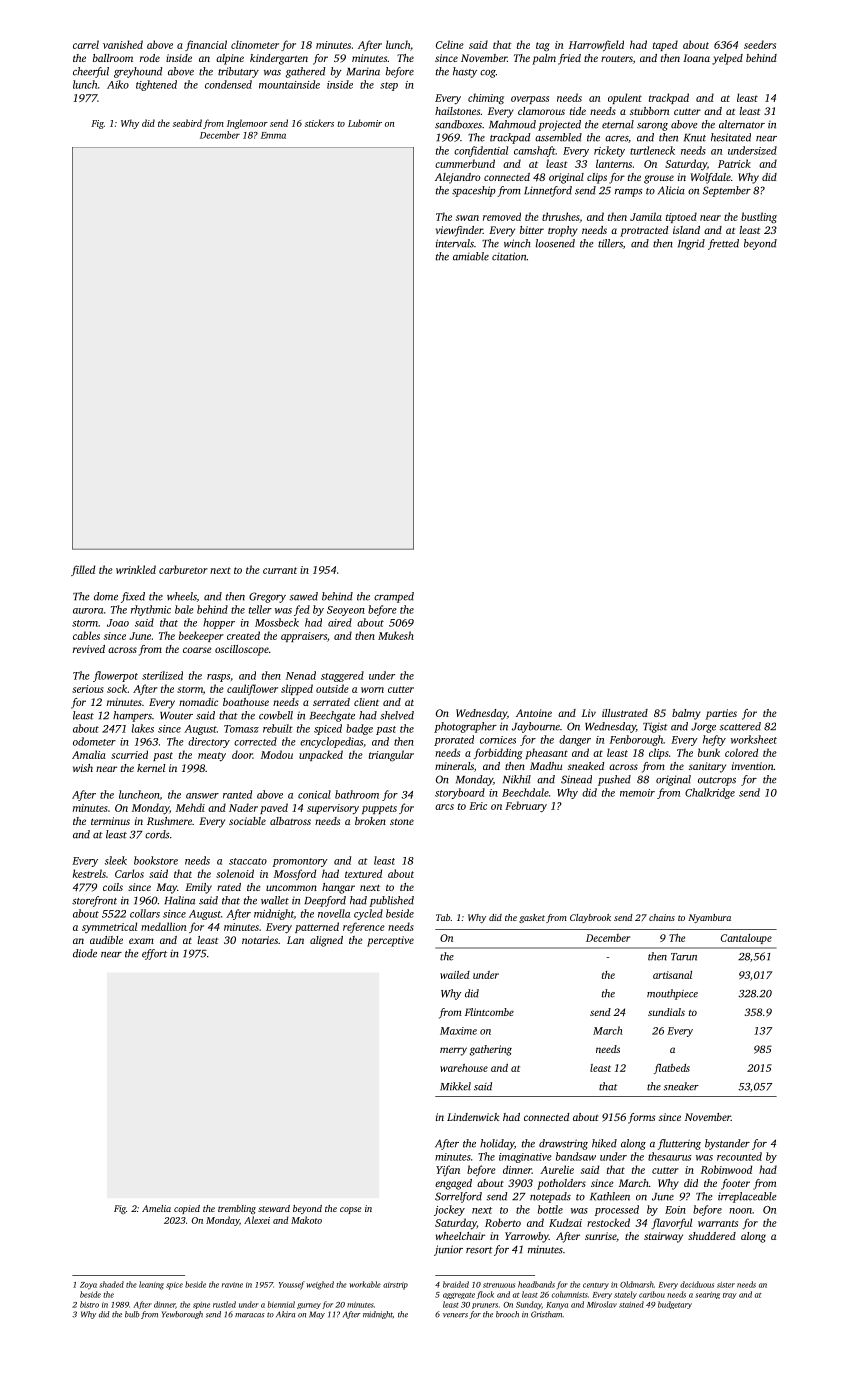  Describe the element at coordinates (696, 58) in the screenshot. I see `Ioana` at that location.
